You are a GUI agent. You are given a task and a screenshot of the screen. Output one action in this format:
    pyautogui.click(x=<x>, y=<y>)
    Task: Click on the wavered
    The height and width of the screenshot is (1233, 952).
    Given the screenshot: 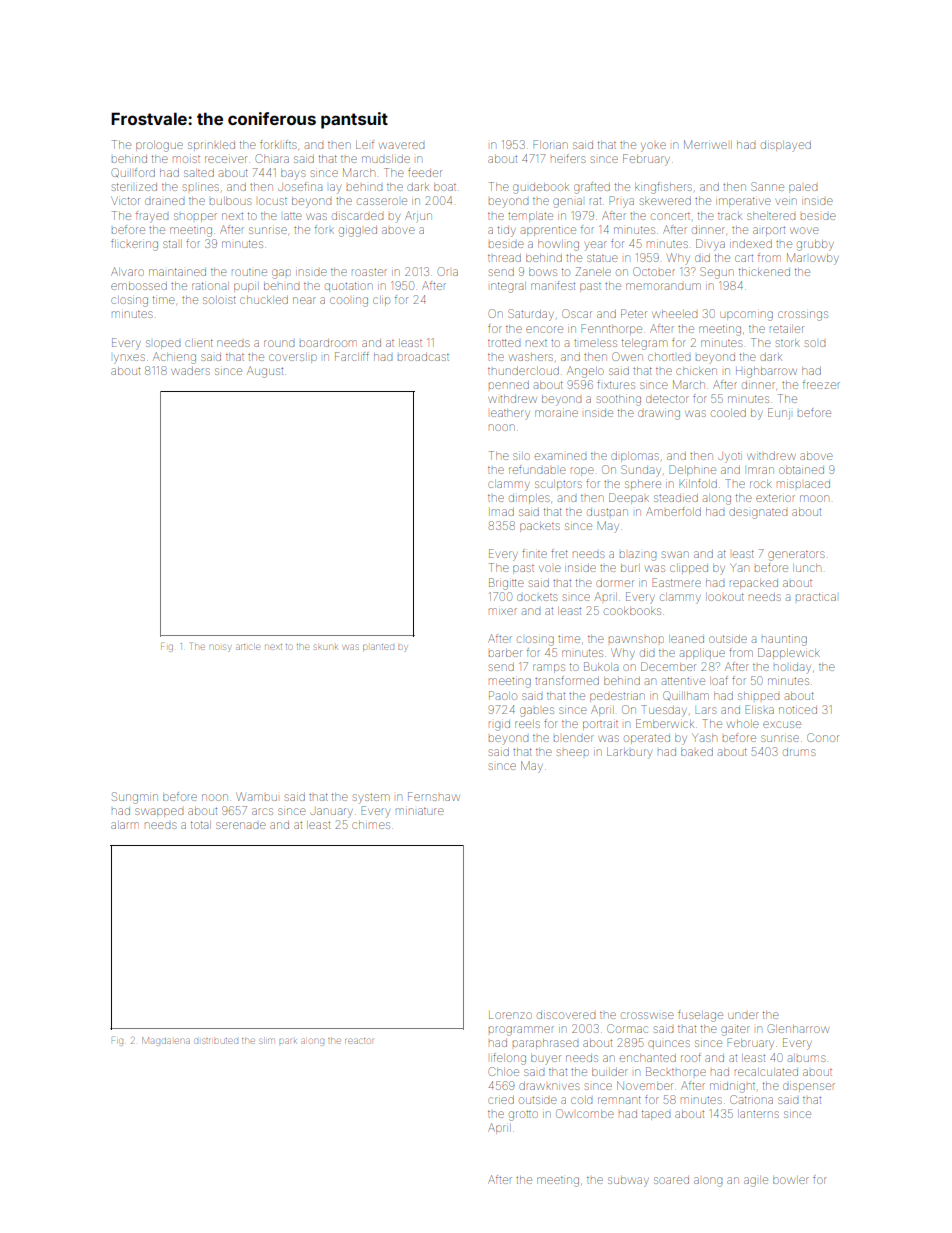 What is the action you would take?
    pyautogui.click(x=401, y=145)
